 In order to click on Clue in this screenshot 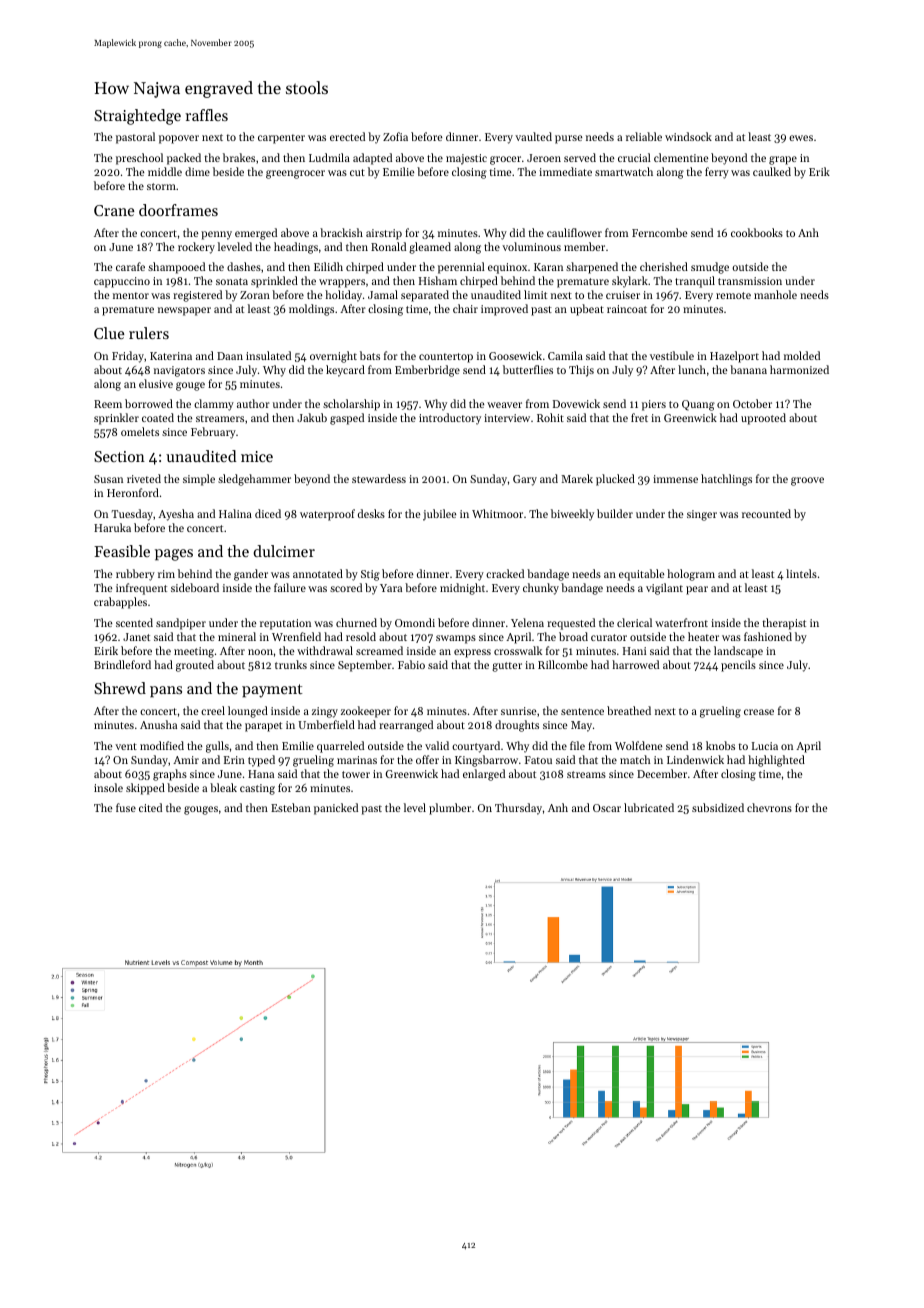, I will do `click(109, 333)`.
